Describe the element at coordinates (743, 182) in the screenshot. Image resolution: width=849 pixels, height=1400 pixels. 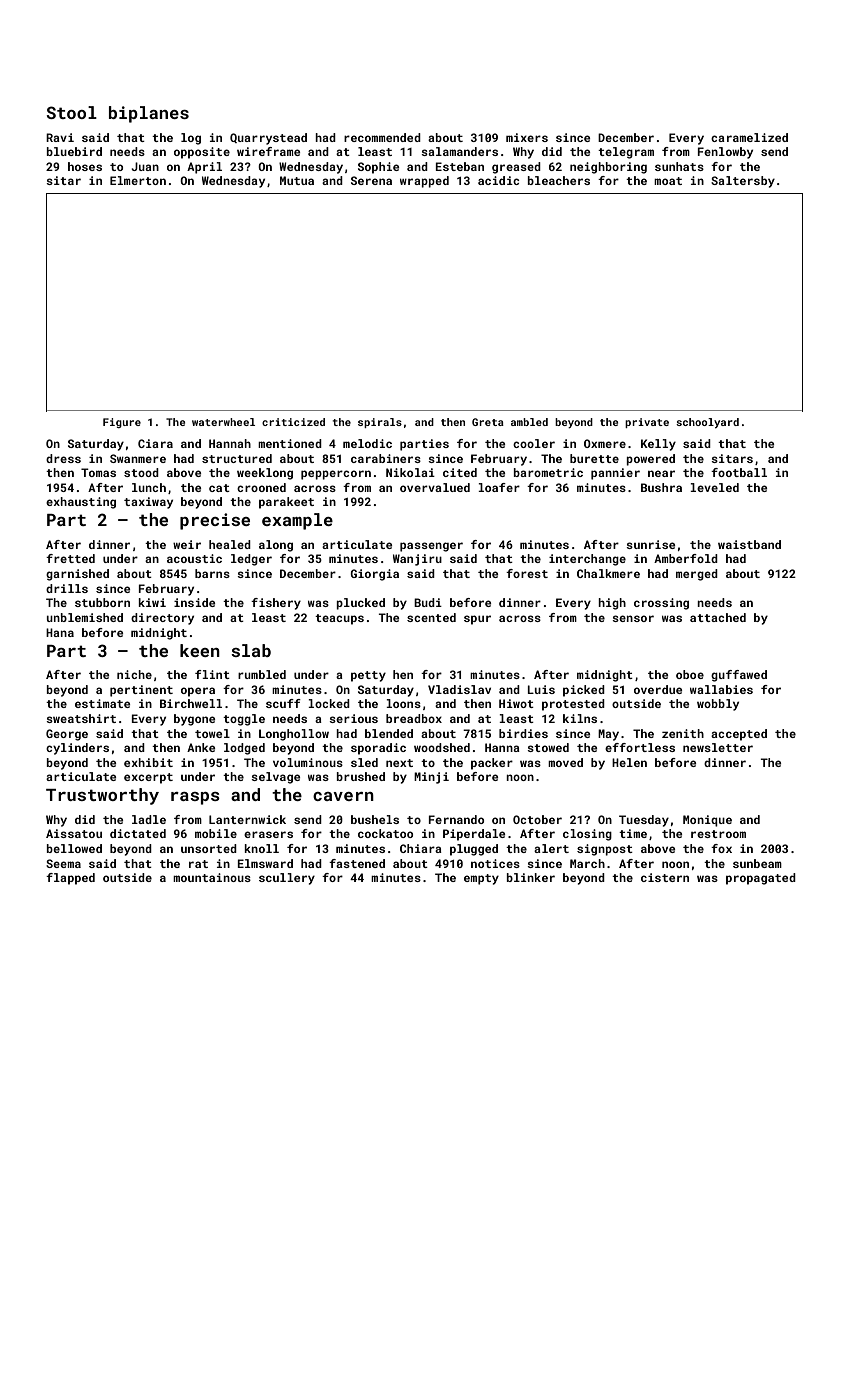
I see `Saltersby` at that location.
